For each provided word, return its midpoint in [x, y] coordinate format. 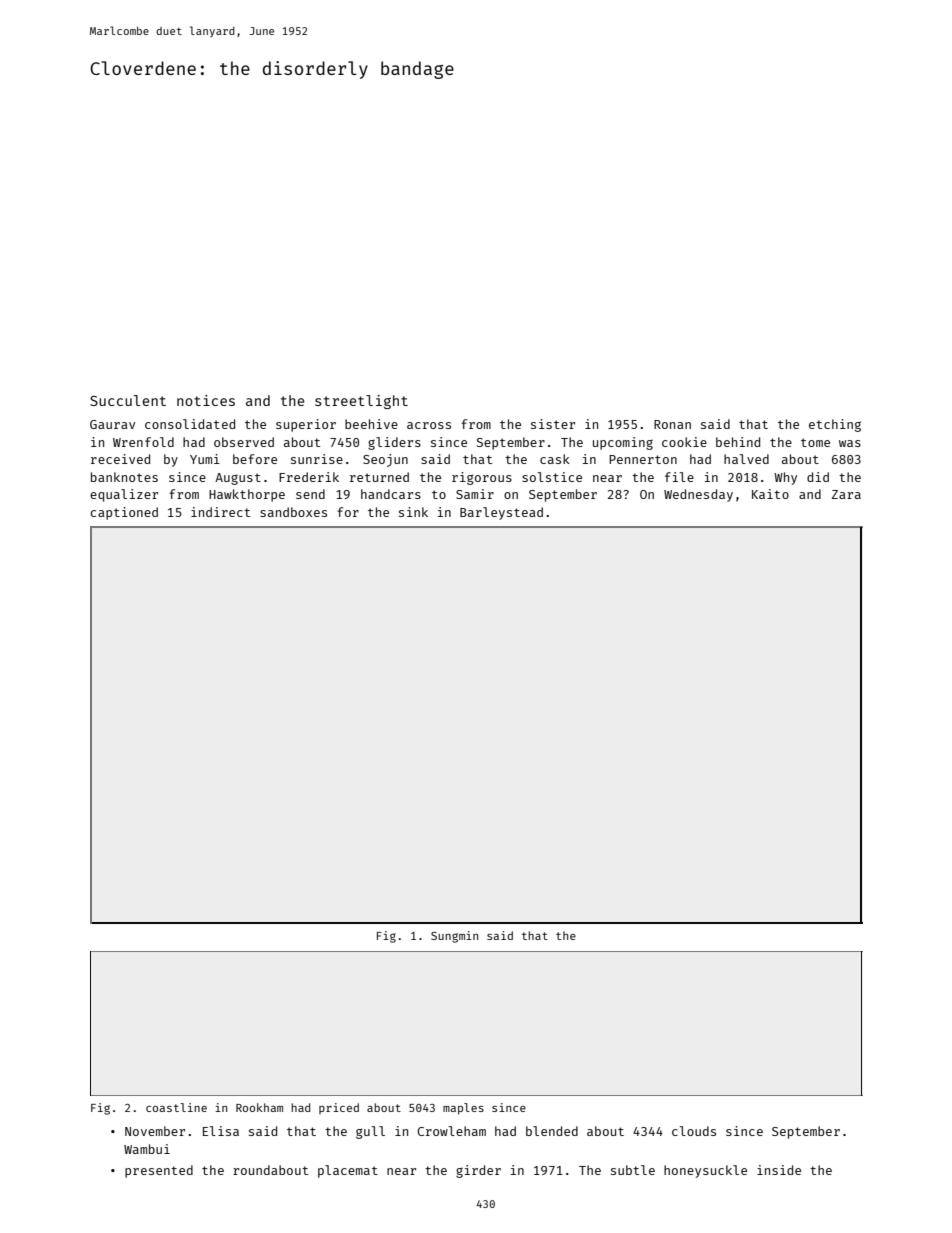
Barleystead [501, 513]
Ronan [672, 424]
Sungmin [454, 937]
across [429, 425]
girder [478, 1171]
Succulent [128, 400]
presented [159, 1171]
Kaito [770, 494]
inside [779, 1170]
